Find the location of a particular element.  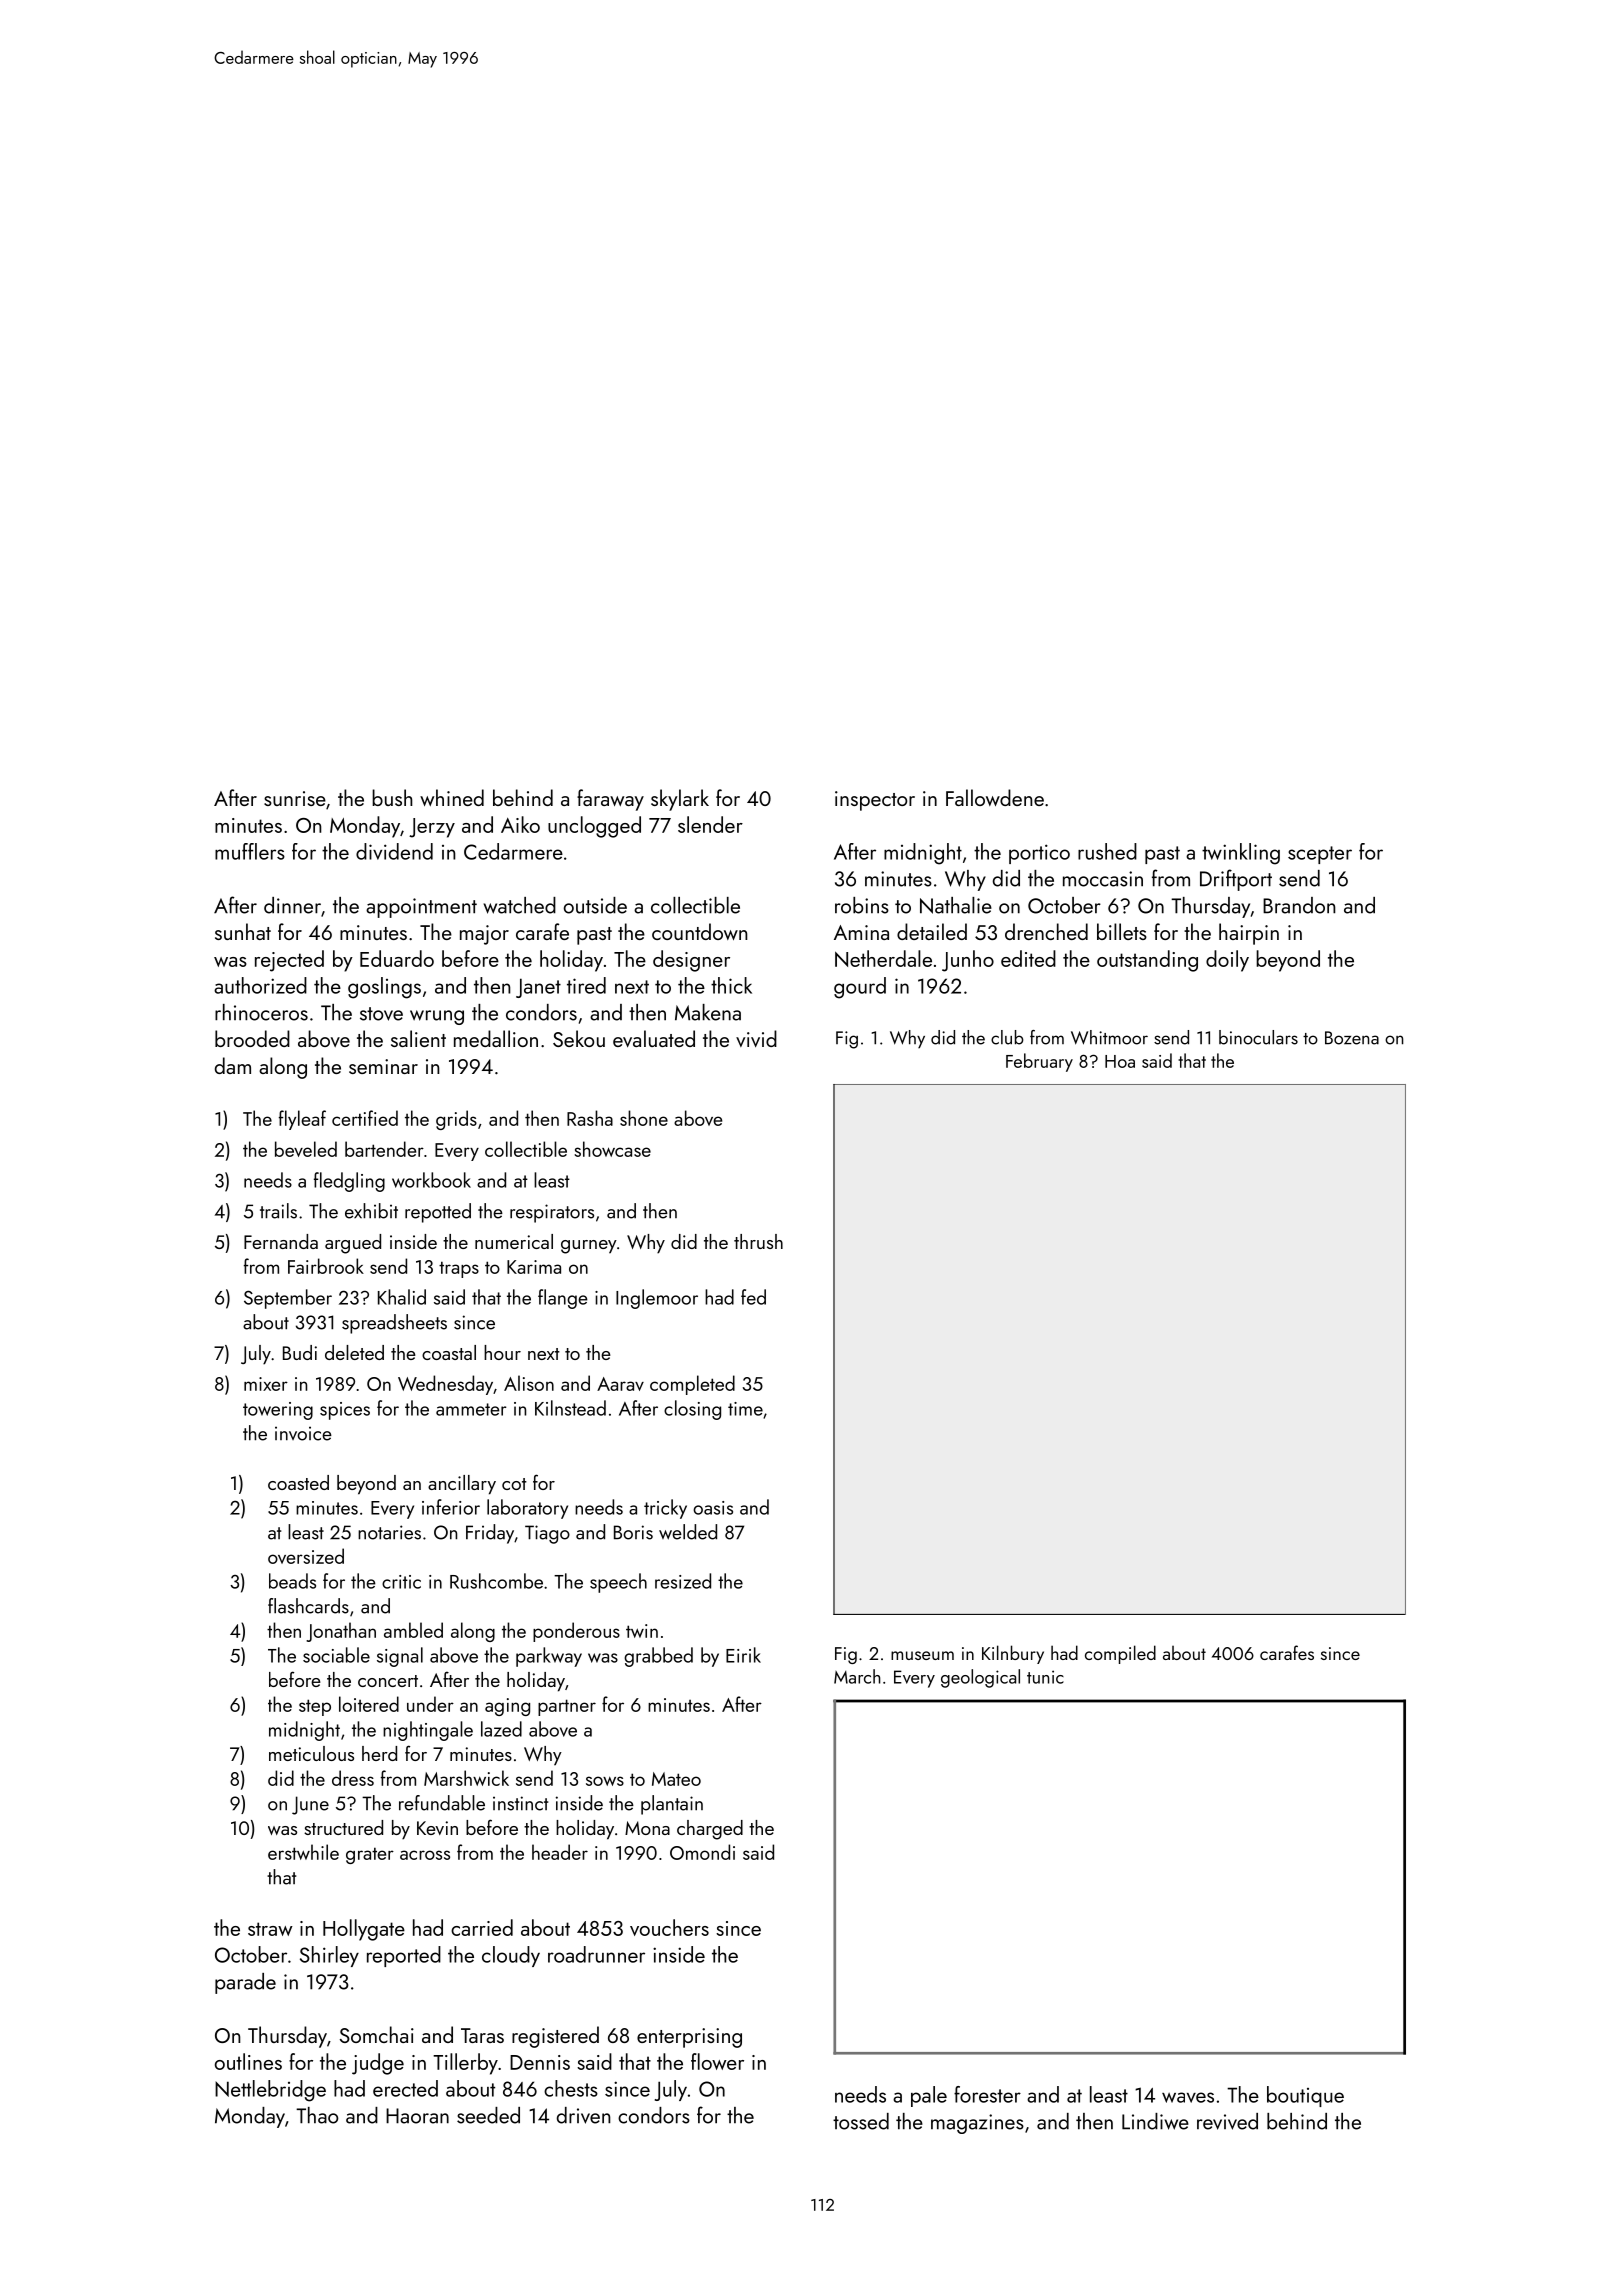

enterprising is located at coordinates (689, 2038).
